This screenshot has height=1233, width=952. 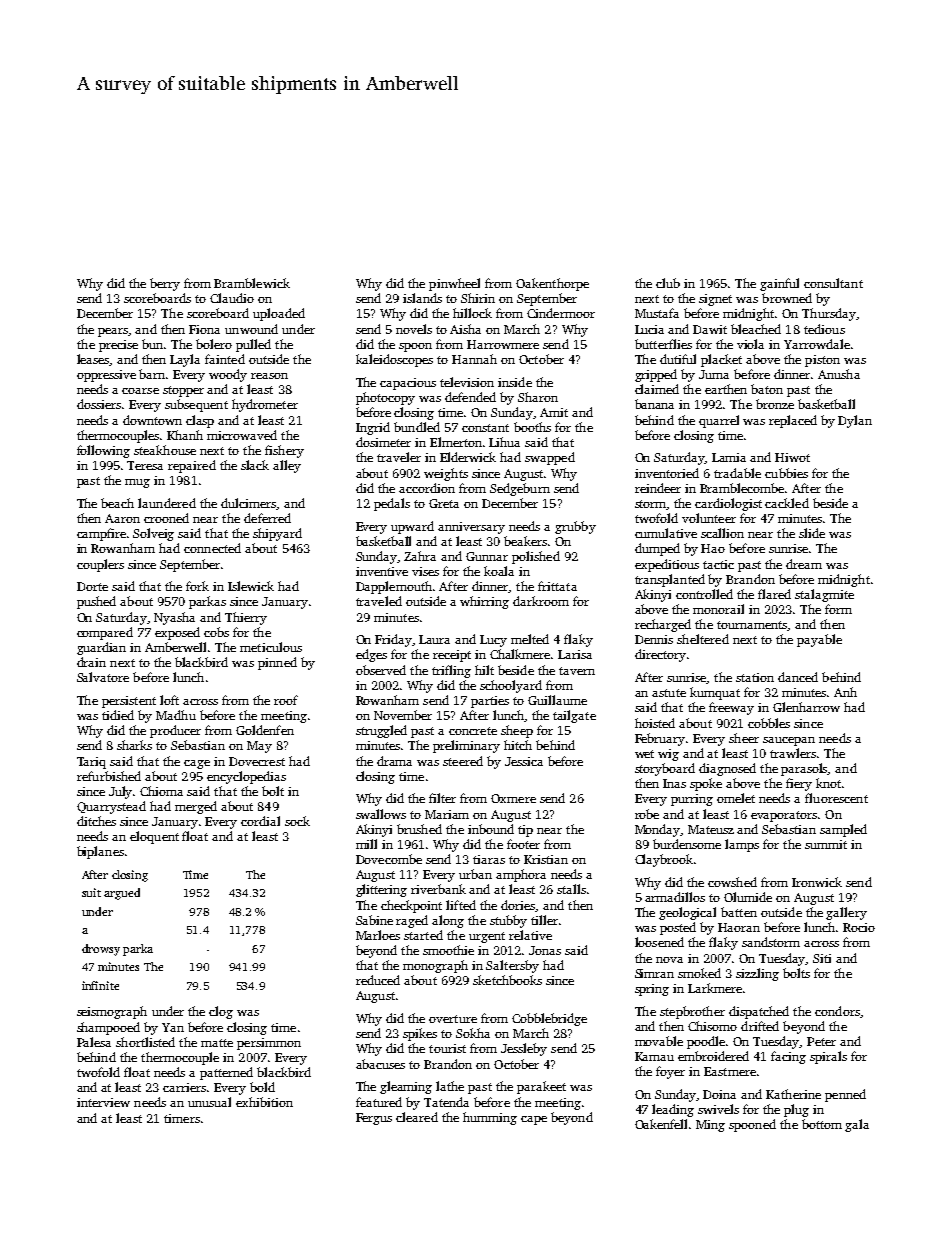 What do you see at coordinates (703, 639) in the screenshot?
I see `sheltered` at bounding box center [703, 639].
